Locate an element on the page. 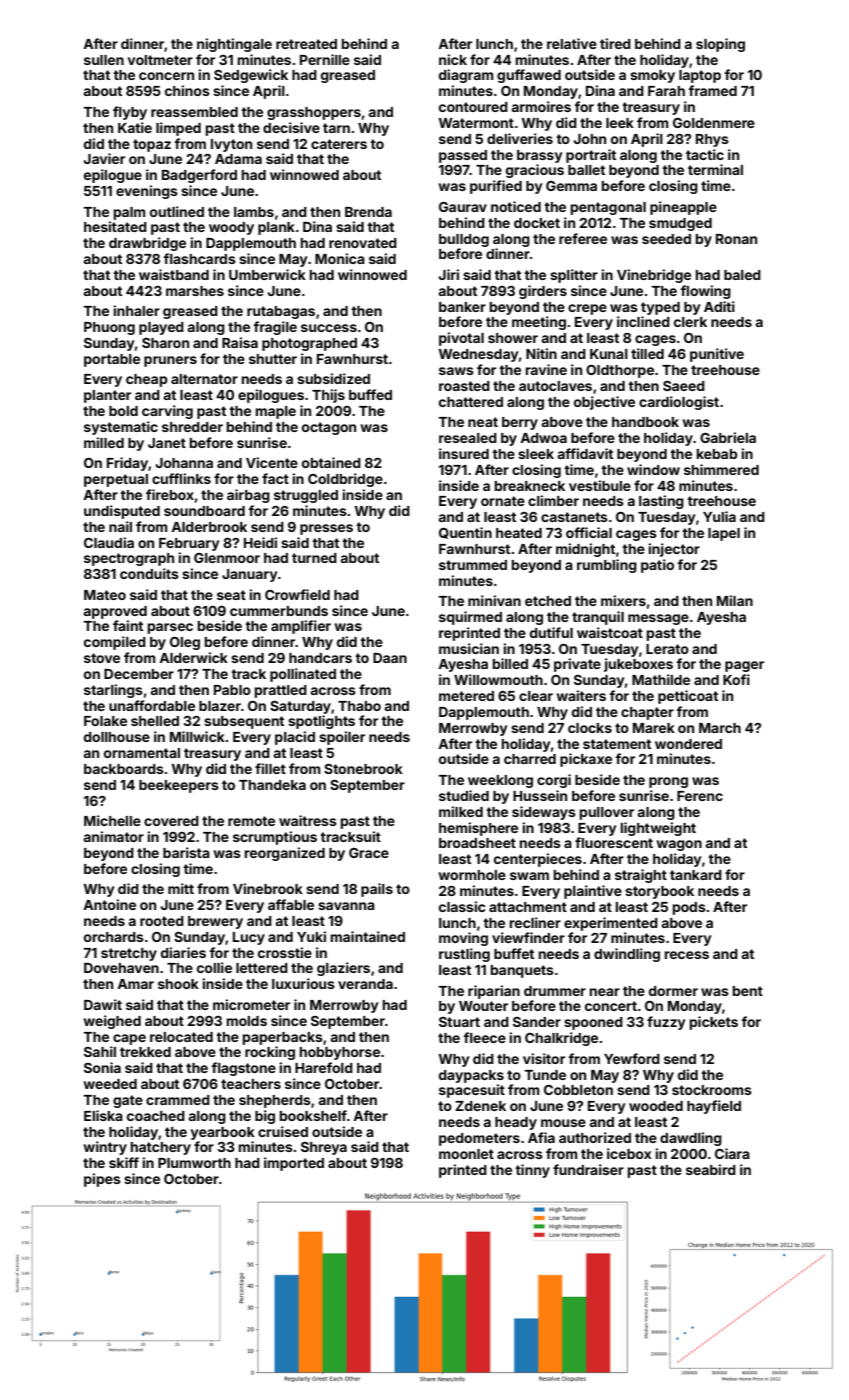 The width and height of the page is (849, 1400). Oldthorpe is located at coordinates (620, 371).
